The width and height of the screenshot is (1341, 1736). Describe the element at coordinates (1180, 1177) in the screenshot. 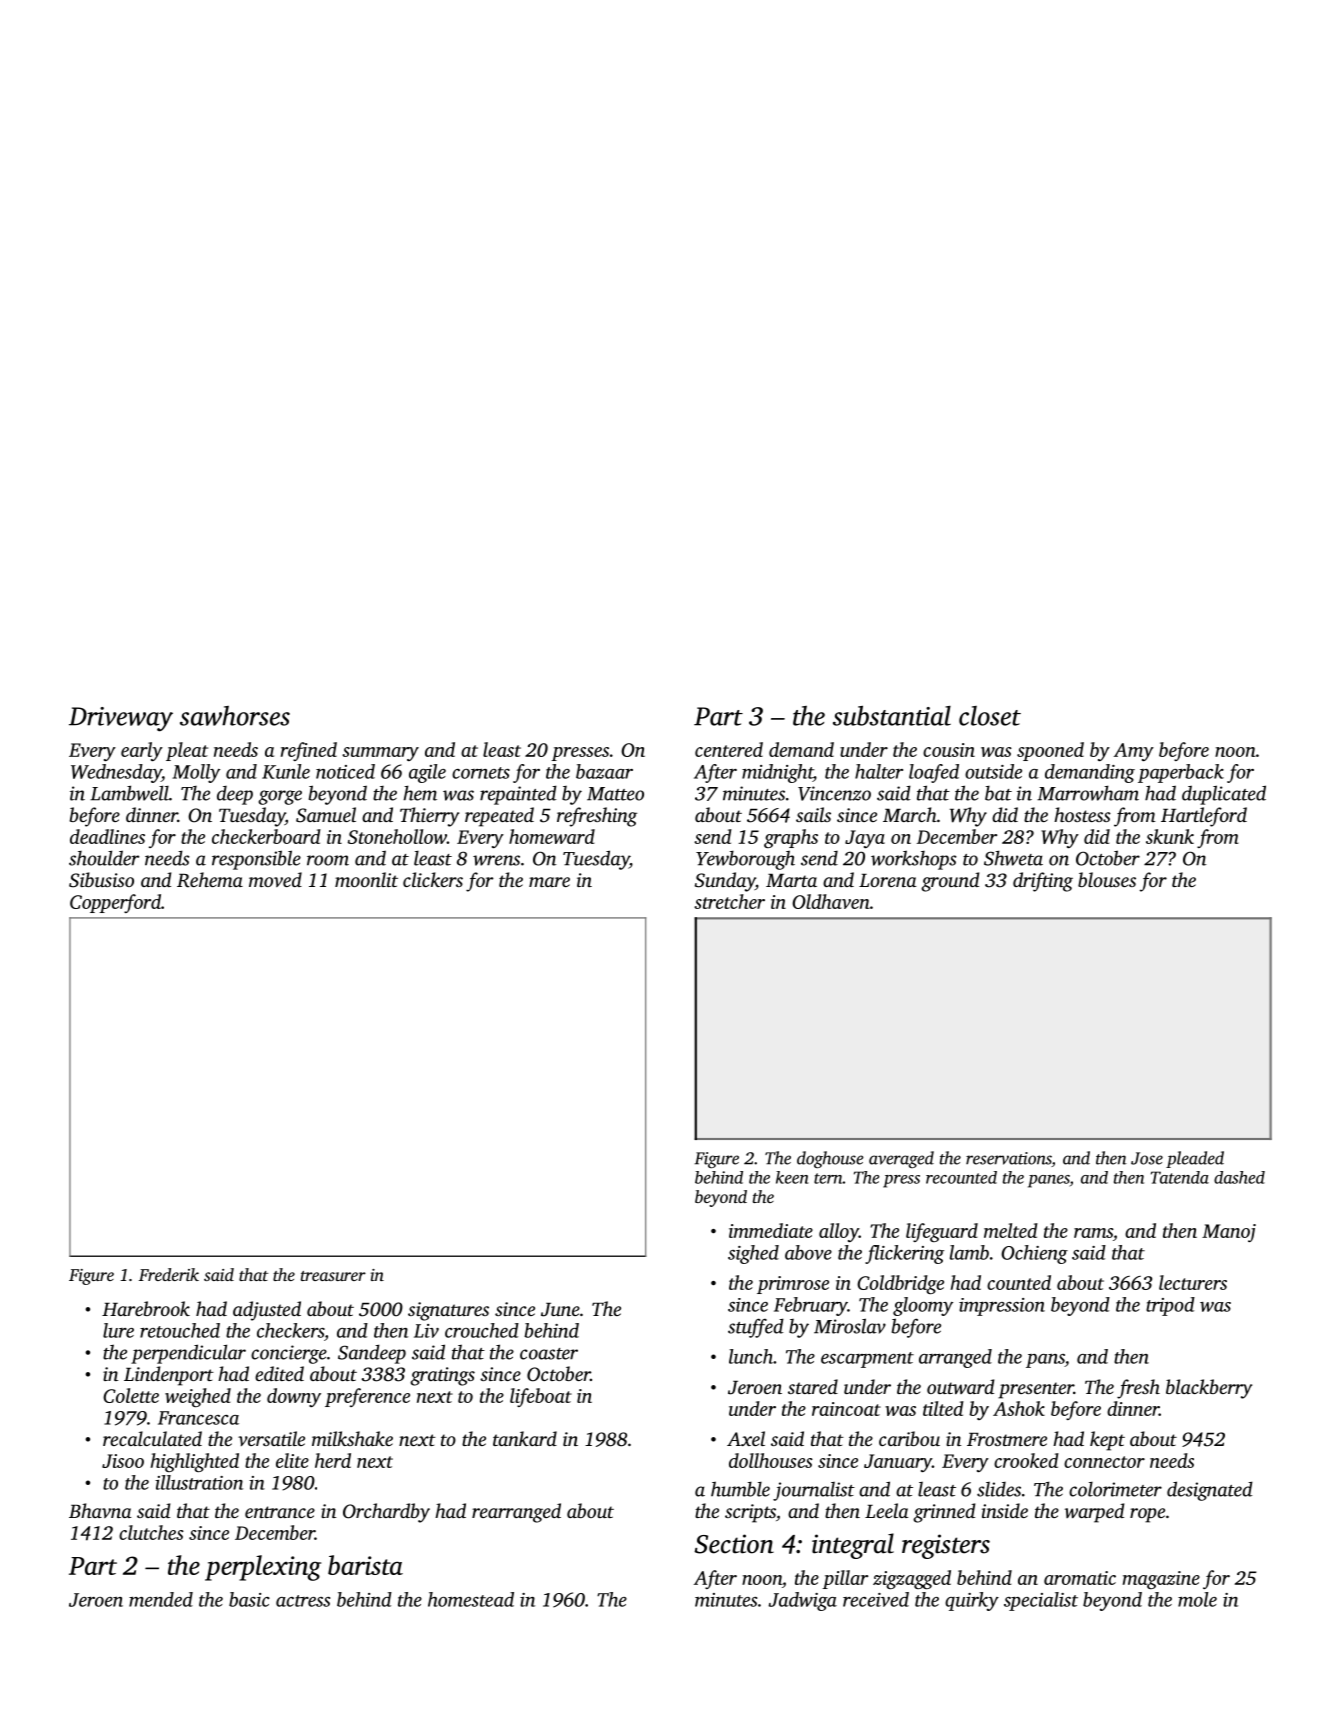

I see `Tatenda` at that location.
